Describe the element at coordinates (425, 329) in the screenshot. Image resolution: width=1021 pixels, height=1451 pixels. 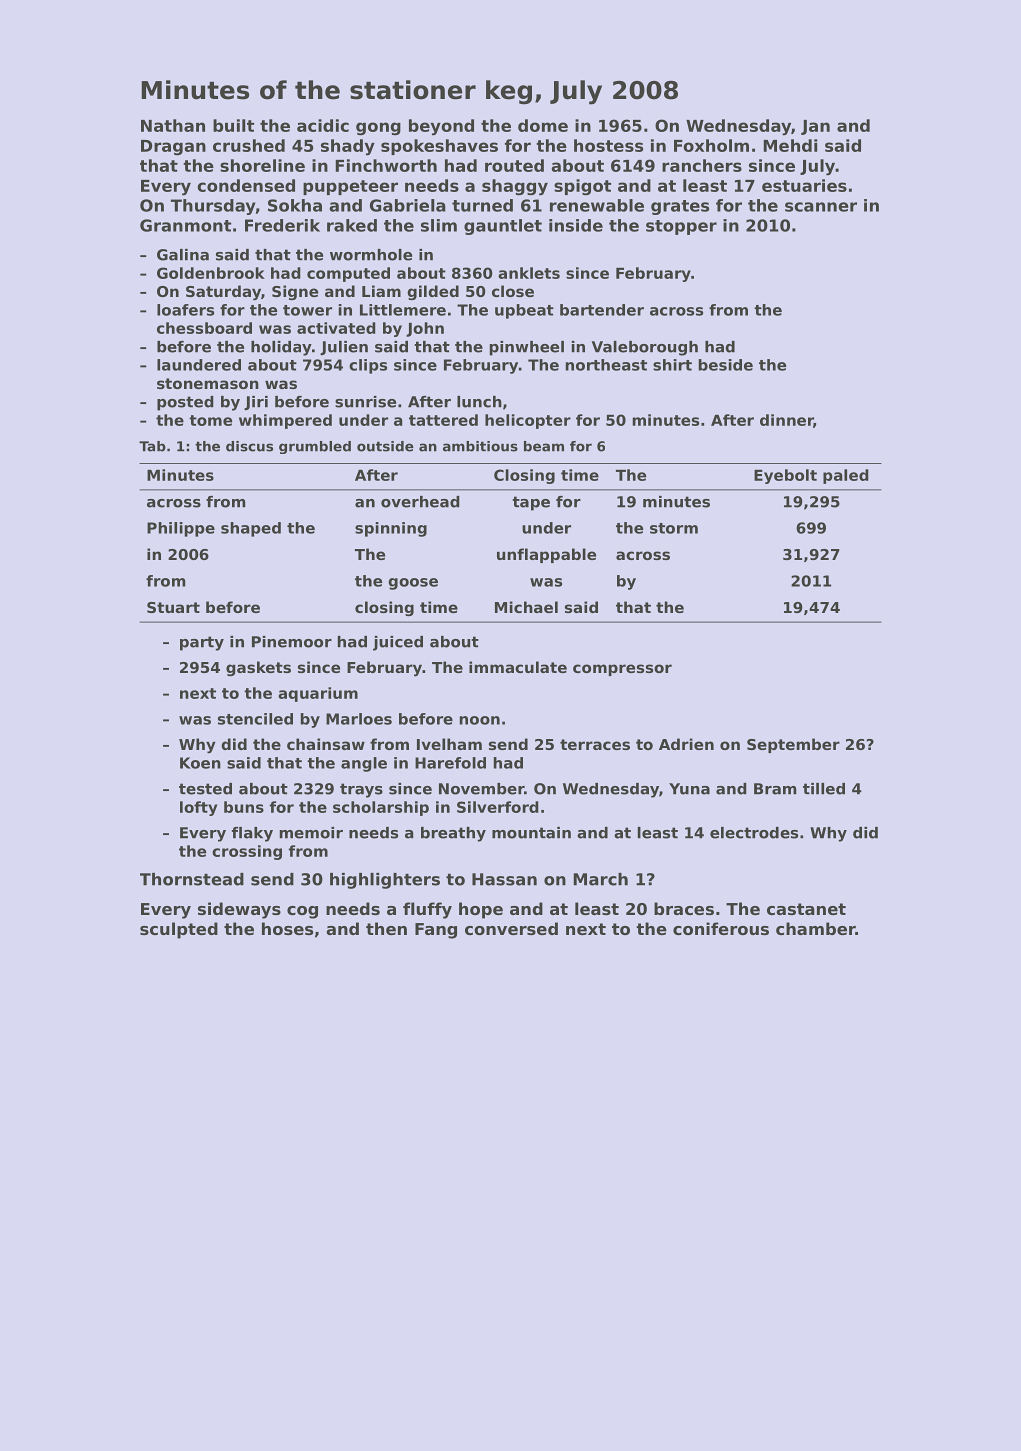
I see `John` at that location.
